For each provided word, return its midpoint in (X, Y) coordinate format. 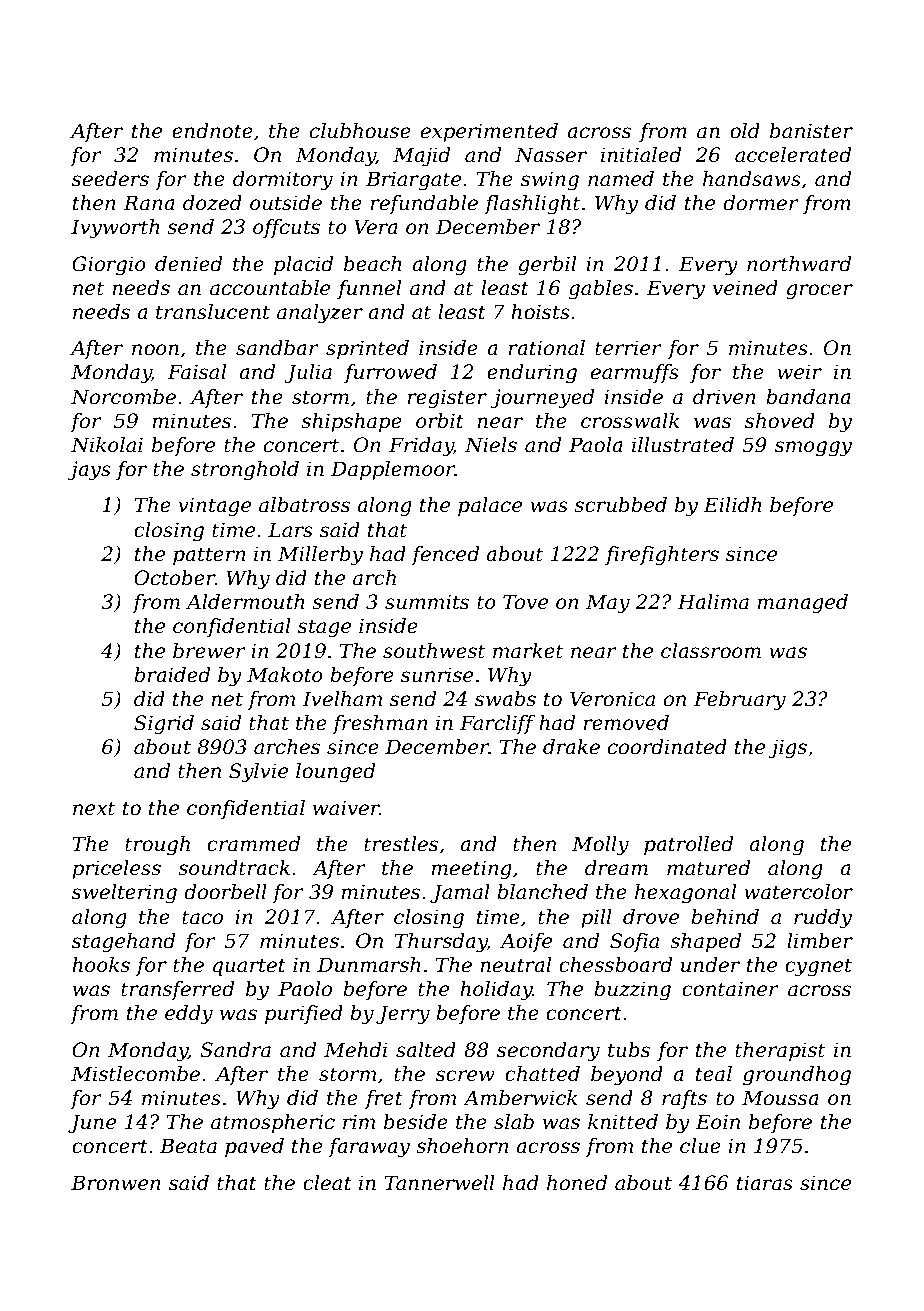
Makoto (285, 675)
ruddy (823, 919)
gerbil (547, 266)
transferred (177, 990)
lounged (335, 773)
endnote (212, 131)
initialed (641, 155)
